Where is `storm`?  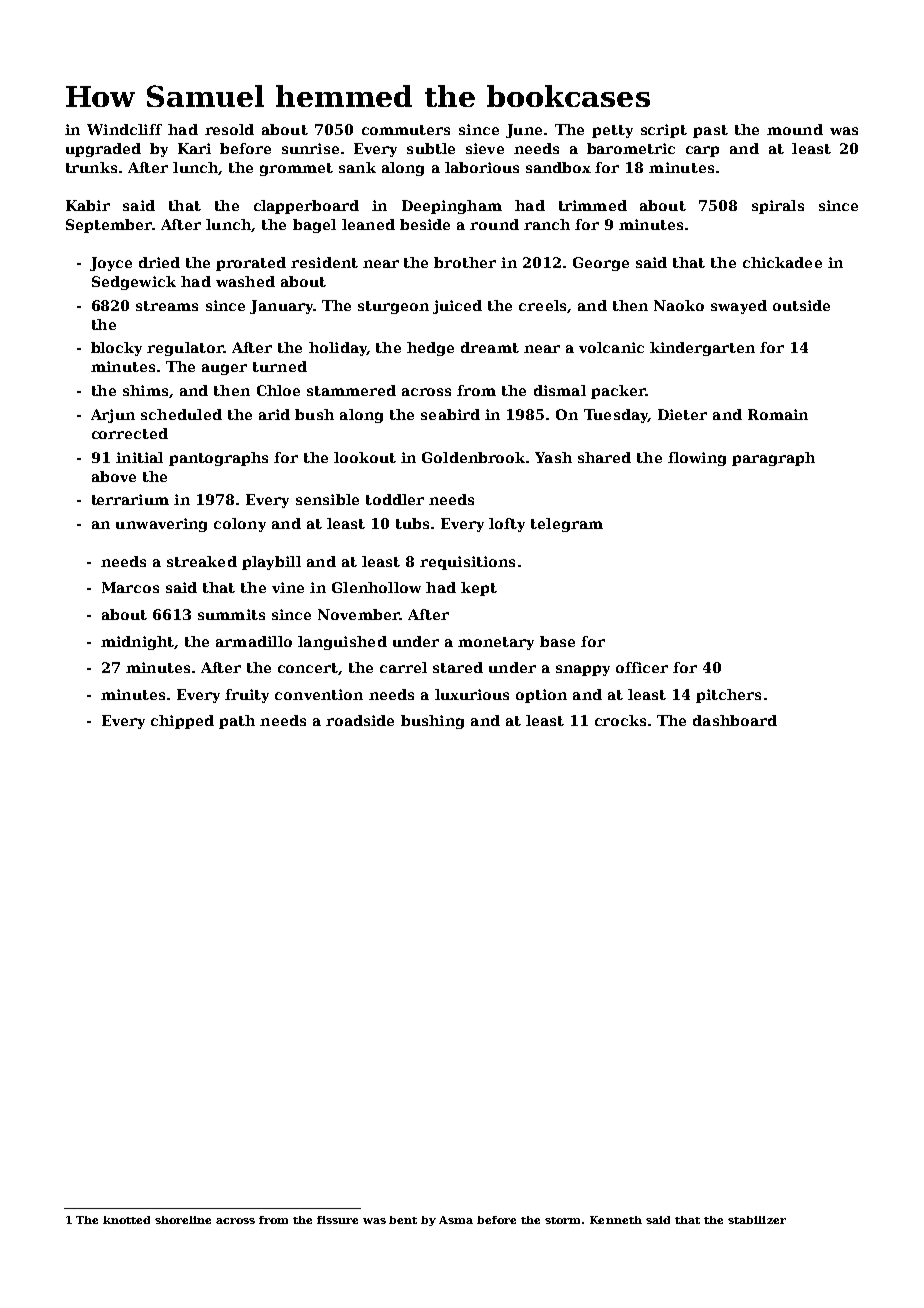
storm is located at coordinates (562, 1220).
